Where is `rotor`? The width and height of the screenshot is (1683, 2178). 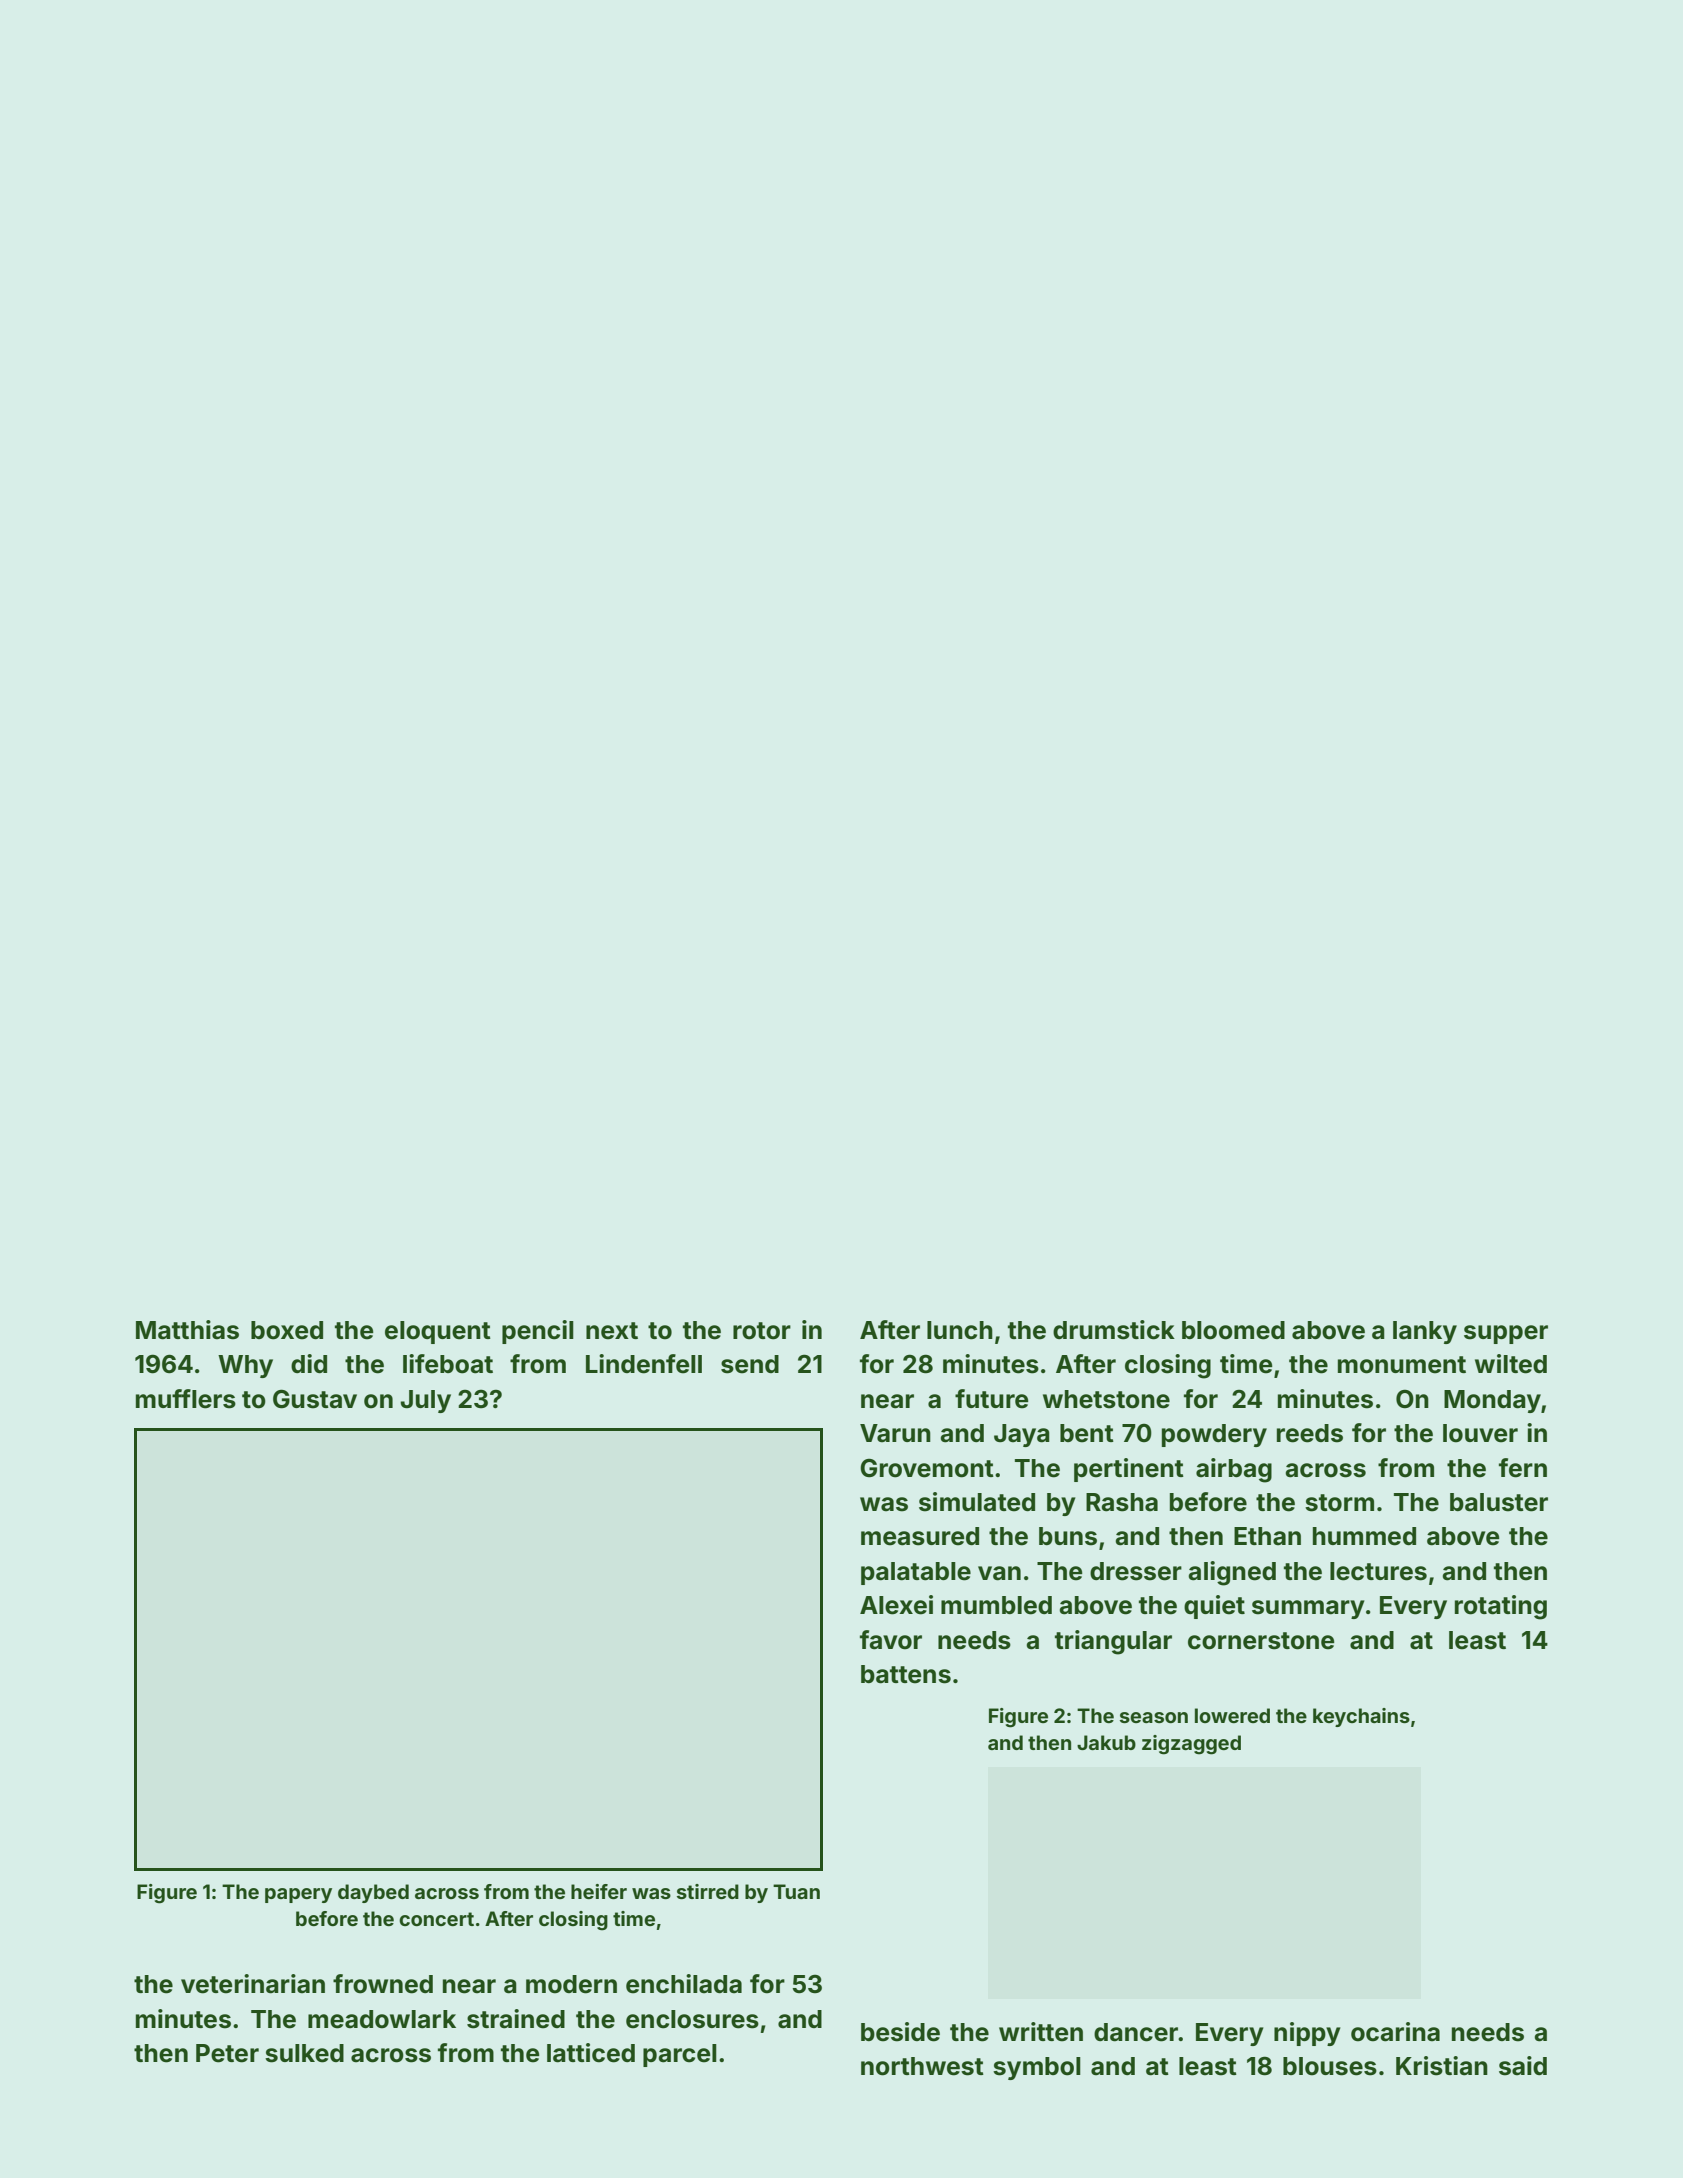
rotor is located at coordinates (762, 1331).
